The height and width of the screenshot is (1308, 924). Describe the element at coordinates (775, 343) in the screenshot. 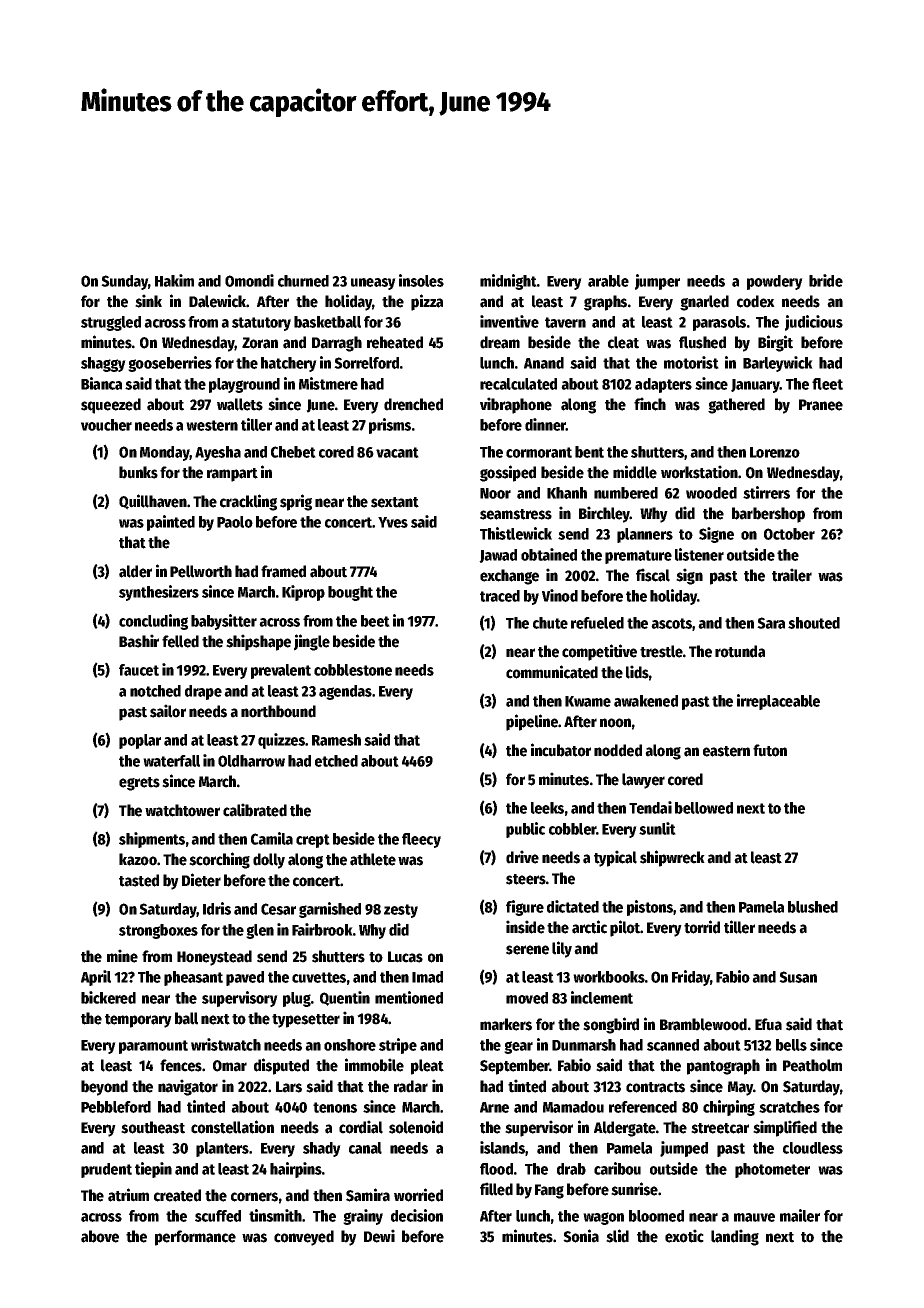

I see `Birgit` at that location.
